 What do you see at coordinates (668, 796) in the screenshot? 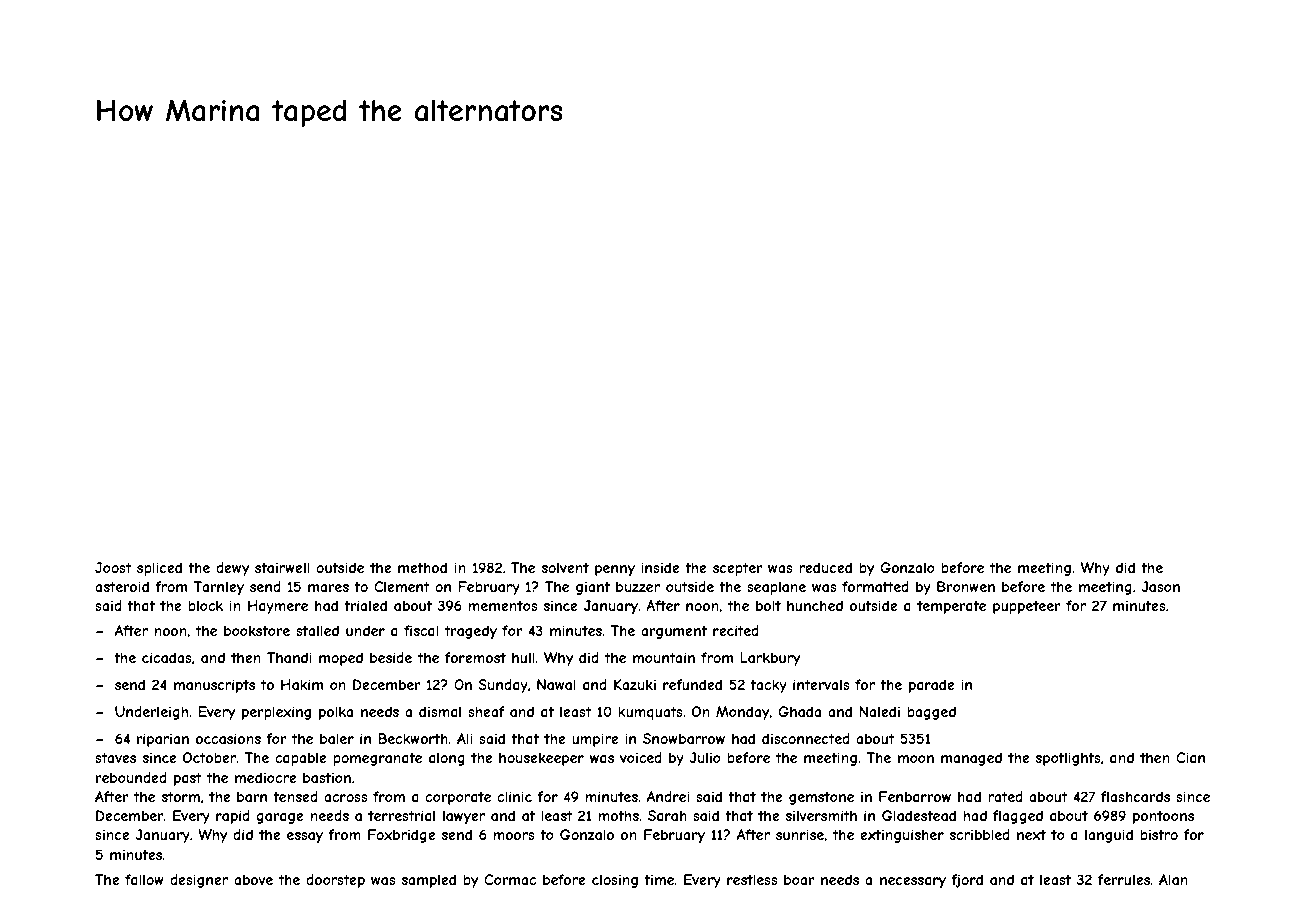
I see `Andrei` at bounding box center [668, 796].
